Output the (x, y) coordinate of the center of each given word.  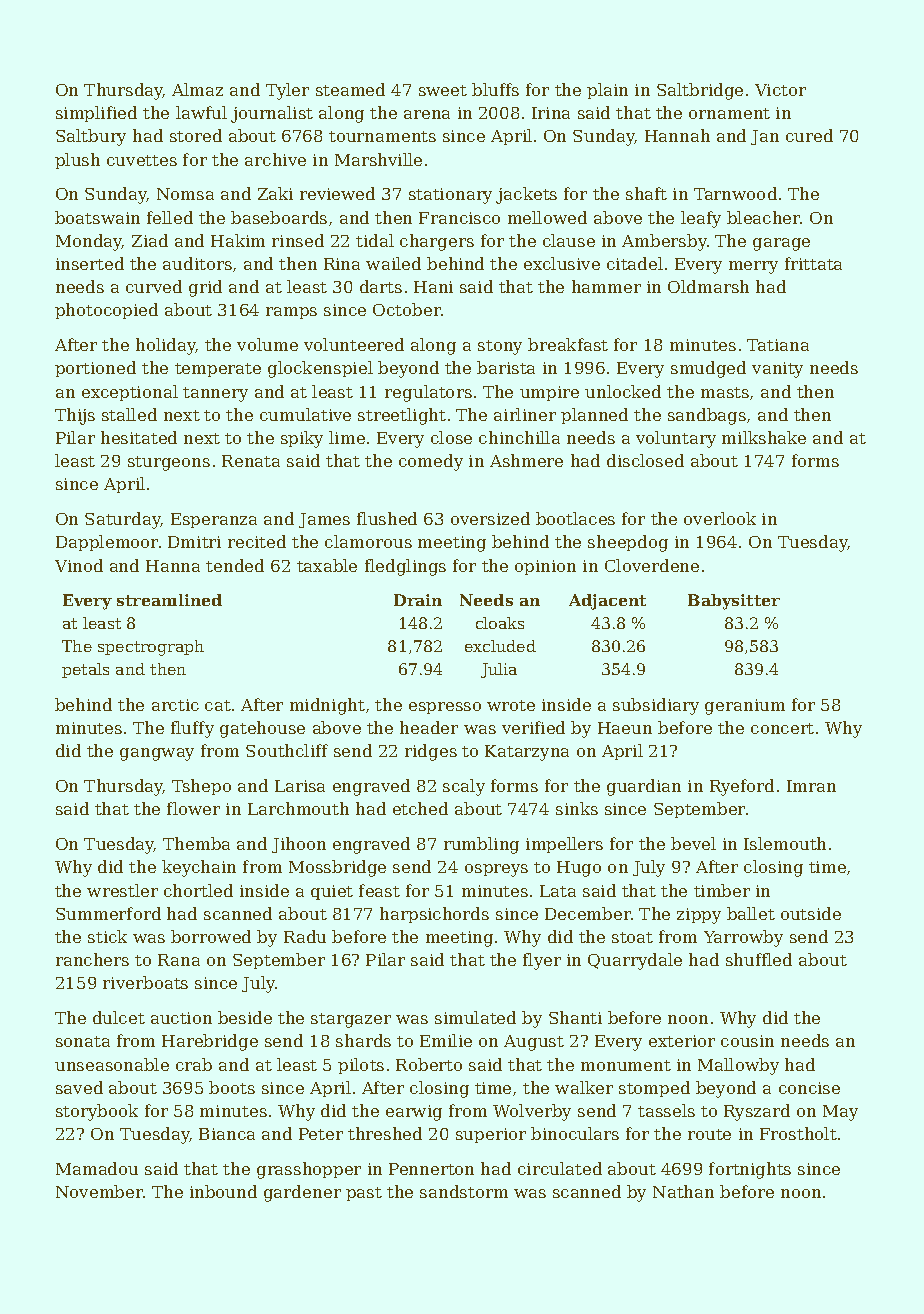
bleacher (764, 217)
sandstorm (464, 1191)
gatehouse (262, 729)
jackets (526, 195)
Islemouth (785, 843)
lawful (201, 112)
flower (193, 808)
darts (381, 286)
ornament (729, 113)
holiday (166, 346)
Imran (811, 786)
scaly (464, 787)
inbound (223, 1191)
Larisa (300, 786)
